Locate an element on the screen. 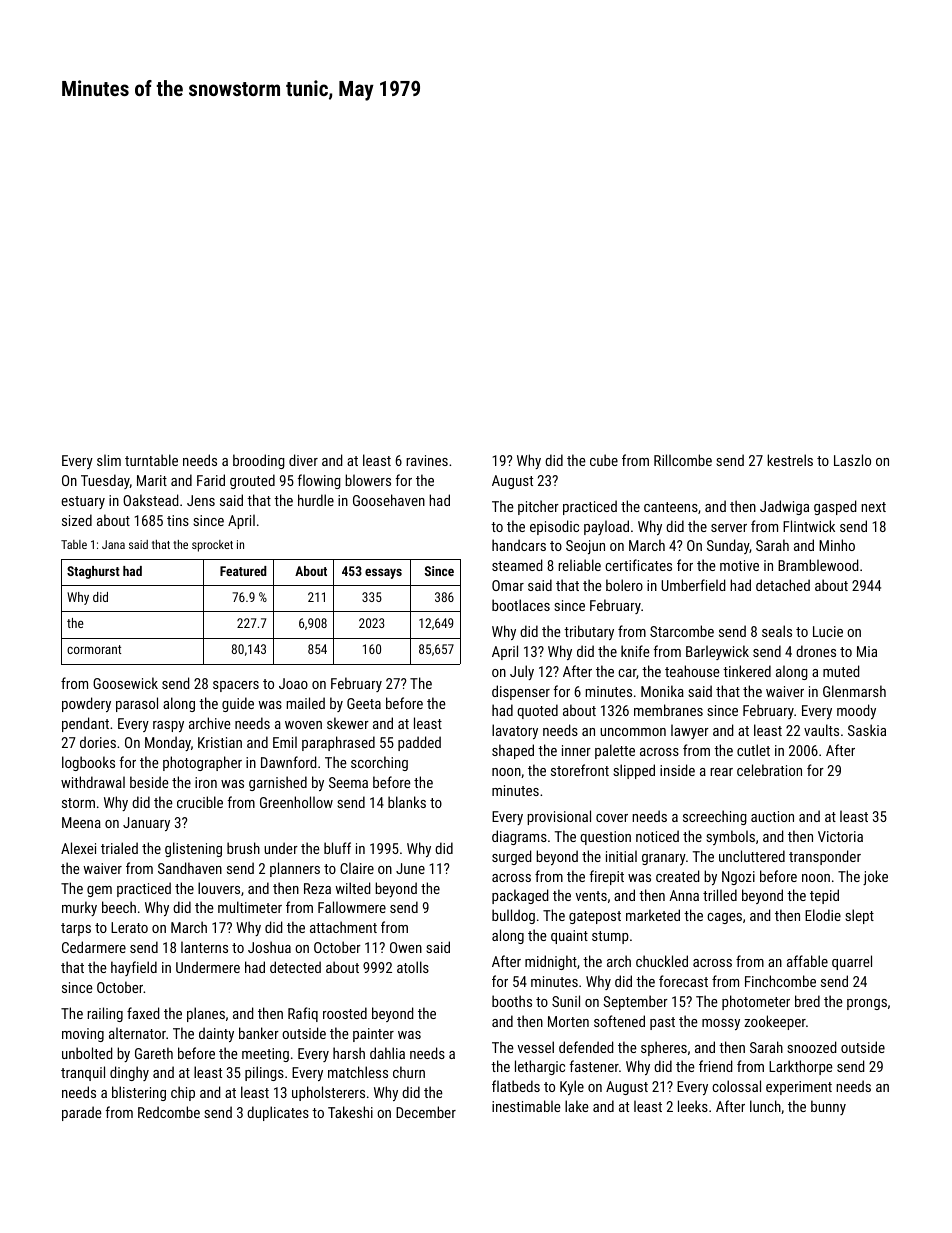  rear is located at coordinates (721, 772).
